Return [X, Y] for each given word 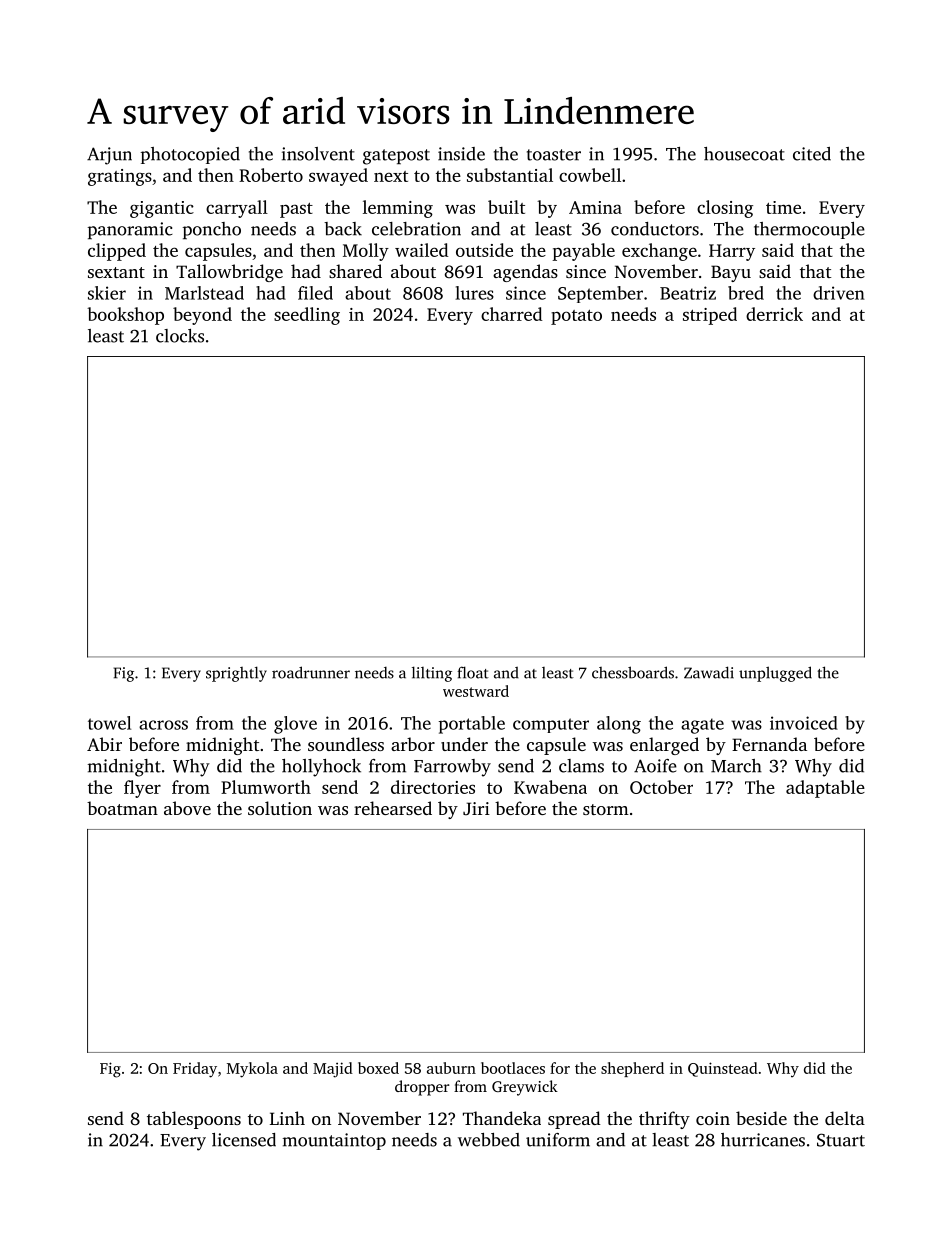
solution [280, 808]
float [473, 672]
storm [606, 809]
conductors [655, 229]
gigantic [162, 209]
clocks [180, 336]
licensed [244, 1140]
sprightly [236, 674]
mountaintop [334, 1141]
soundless [346, 744]
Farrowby [452, 768]
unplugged [775, 674]
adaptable [825, 789]
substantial [510, 175]
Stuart [841, 1140]
